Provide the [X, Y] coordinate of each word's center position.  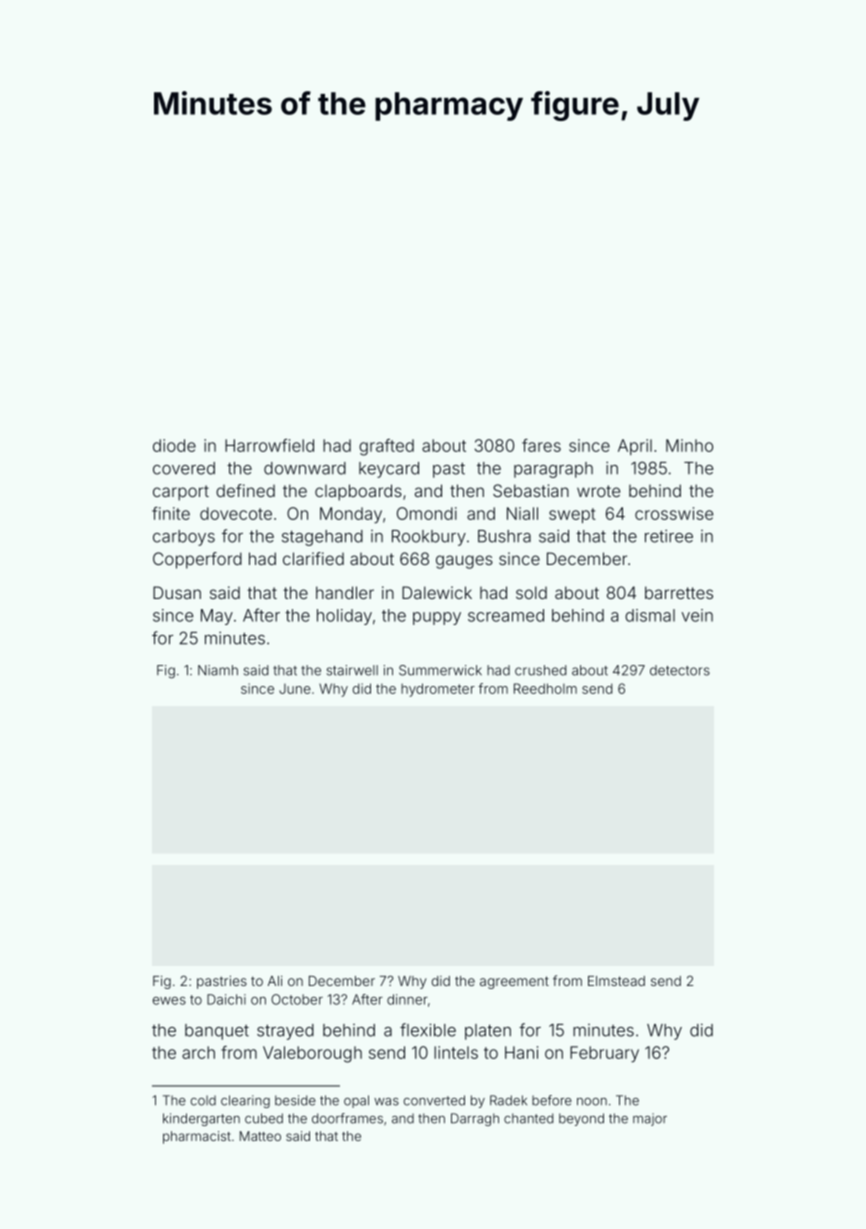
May [217, 617]
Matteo [260, 1136]
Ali [275, 981]
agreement [514, 982]
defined [245, 490]
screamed [506, 615]
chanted [528, 1118]
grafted [386, 447]
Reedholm [545, 688]
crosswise [674, 513]
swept [572, 515]
